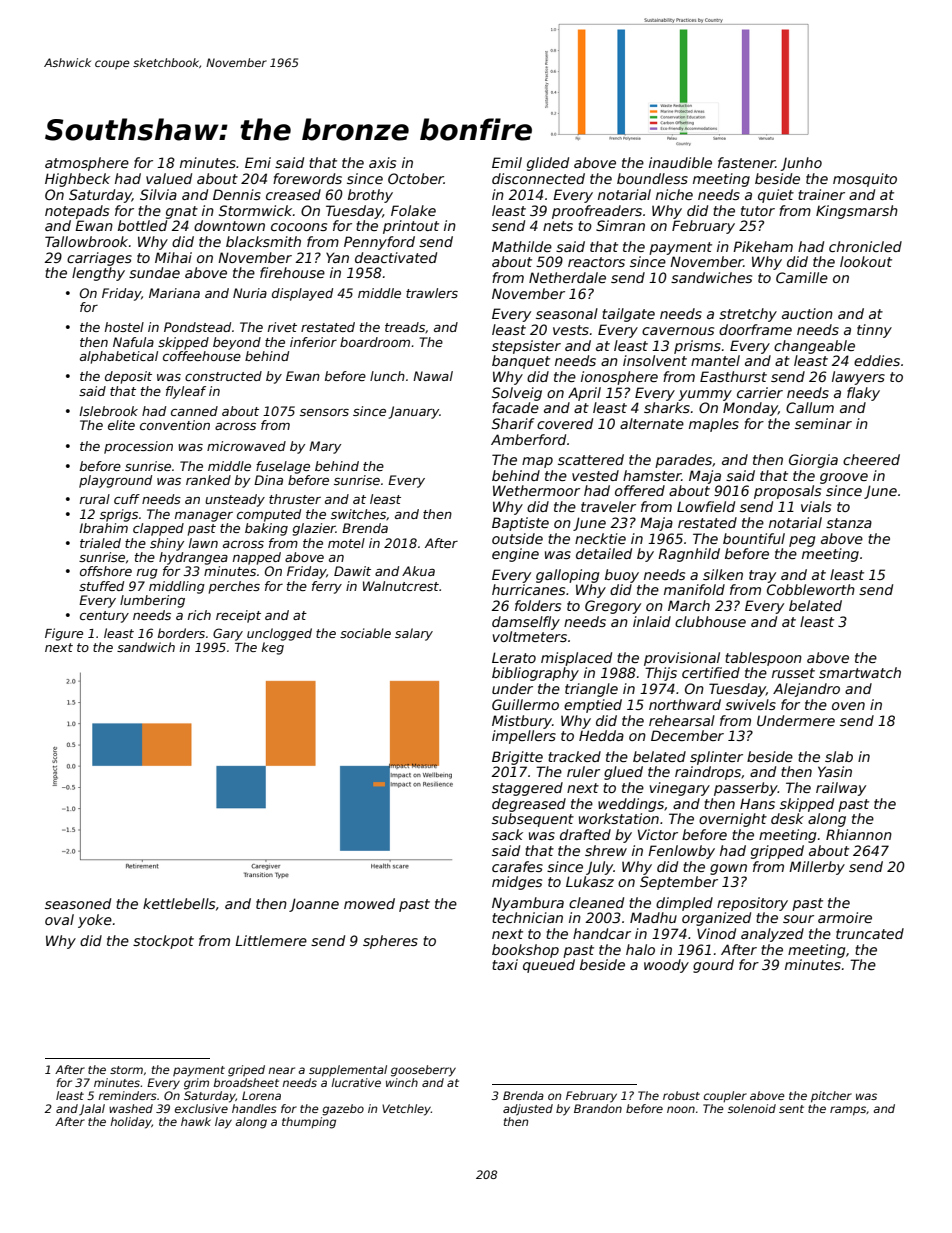 This document has height=1233, width=952. I want to click on lawyers, so click(858, 378).
